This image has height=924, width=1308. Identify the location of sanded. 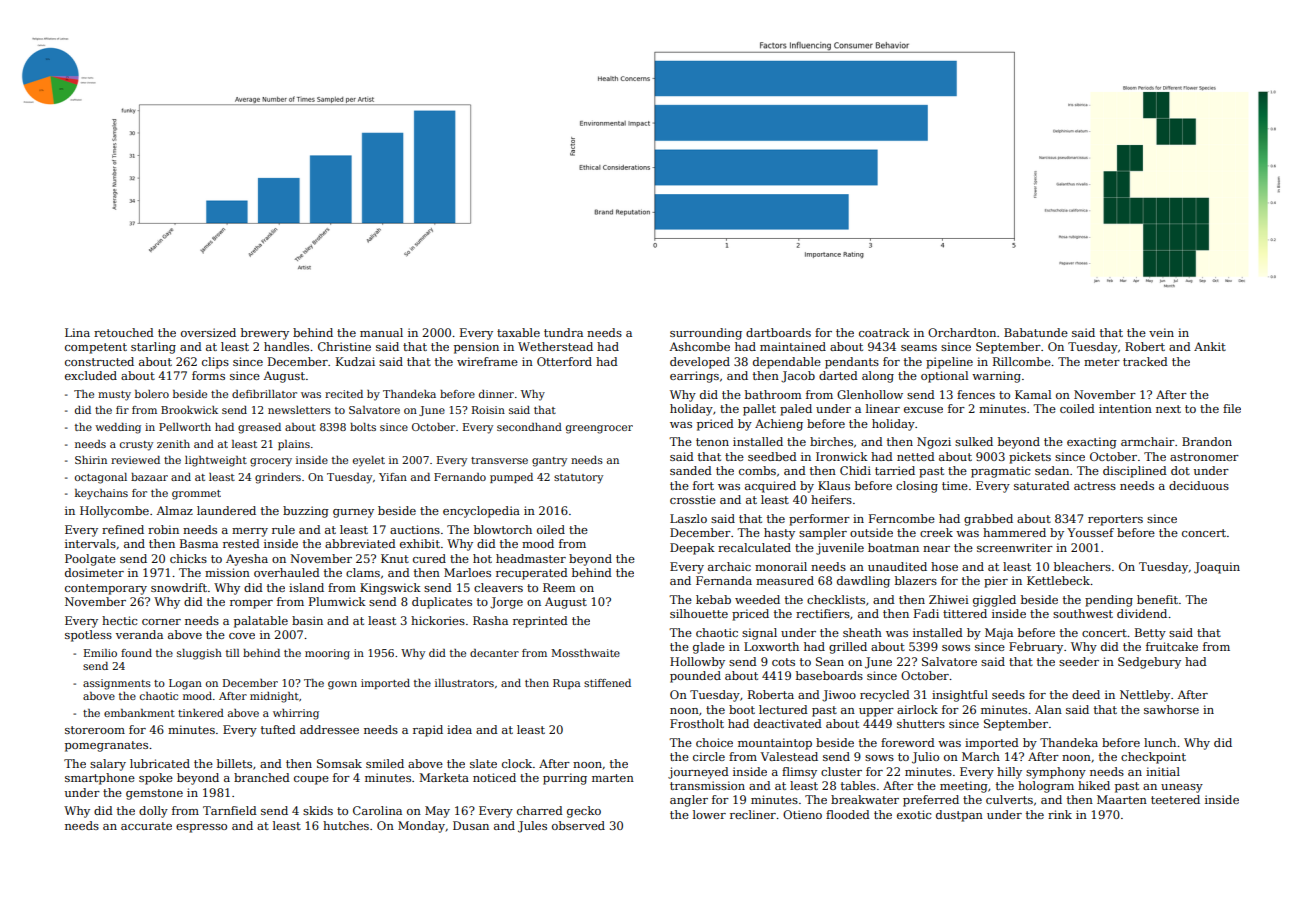
(691, 470).
